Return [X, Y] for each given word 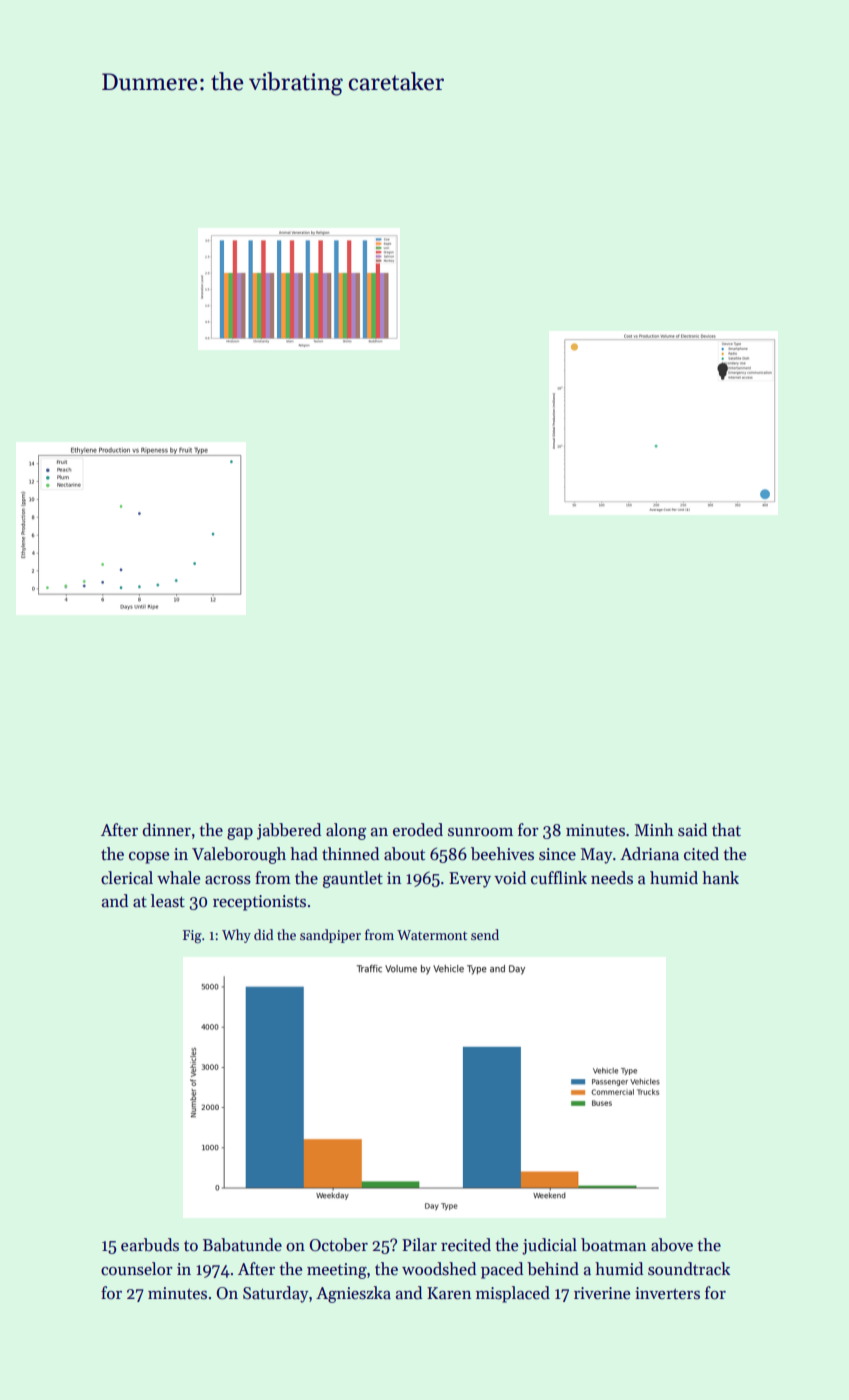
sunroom [480, 832]
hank [720, 878]
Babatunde [242, 1245]
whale [178, 877]
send [485, 934]
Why [236, 936]
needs [612, 878]
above [672, 1245]
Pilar [419, 1244]
